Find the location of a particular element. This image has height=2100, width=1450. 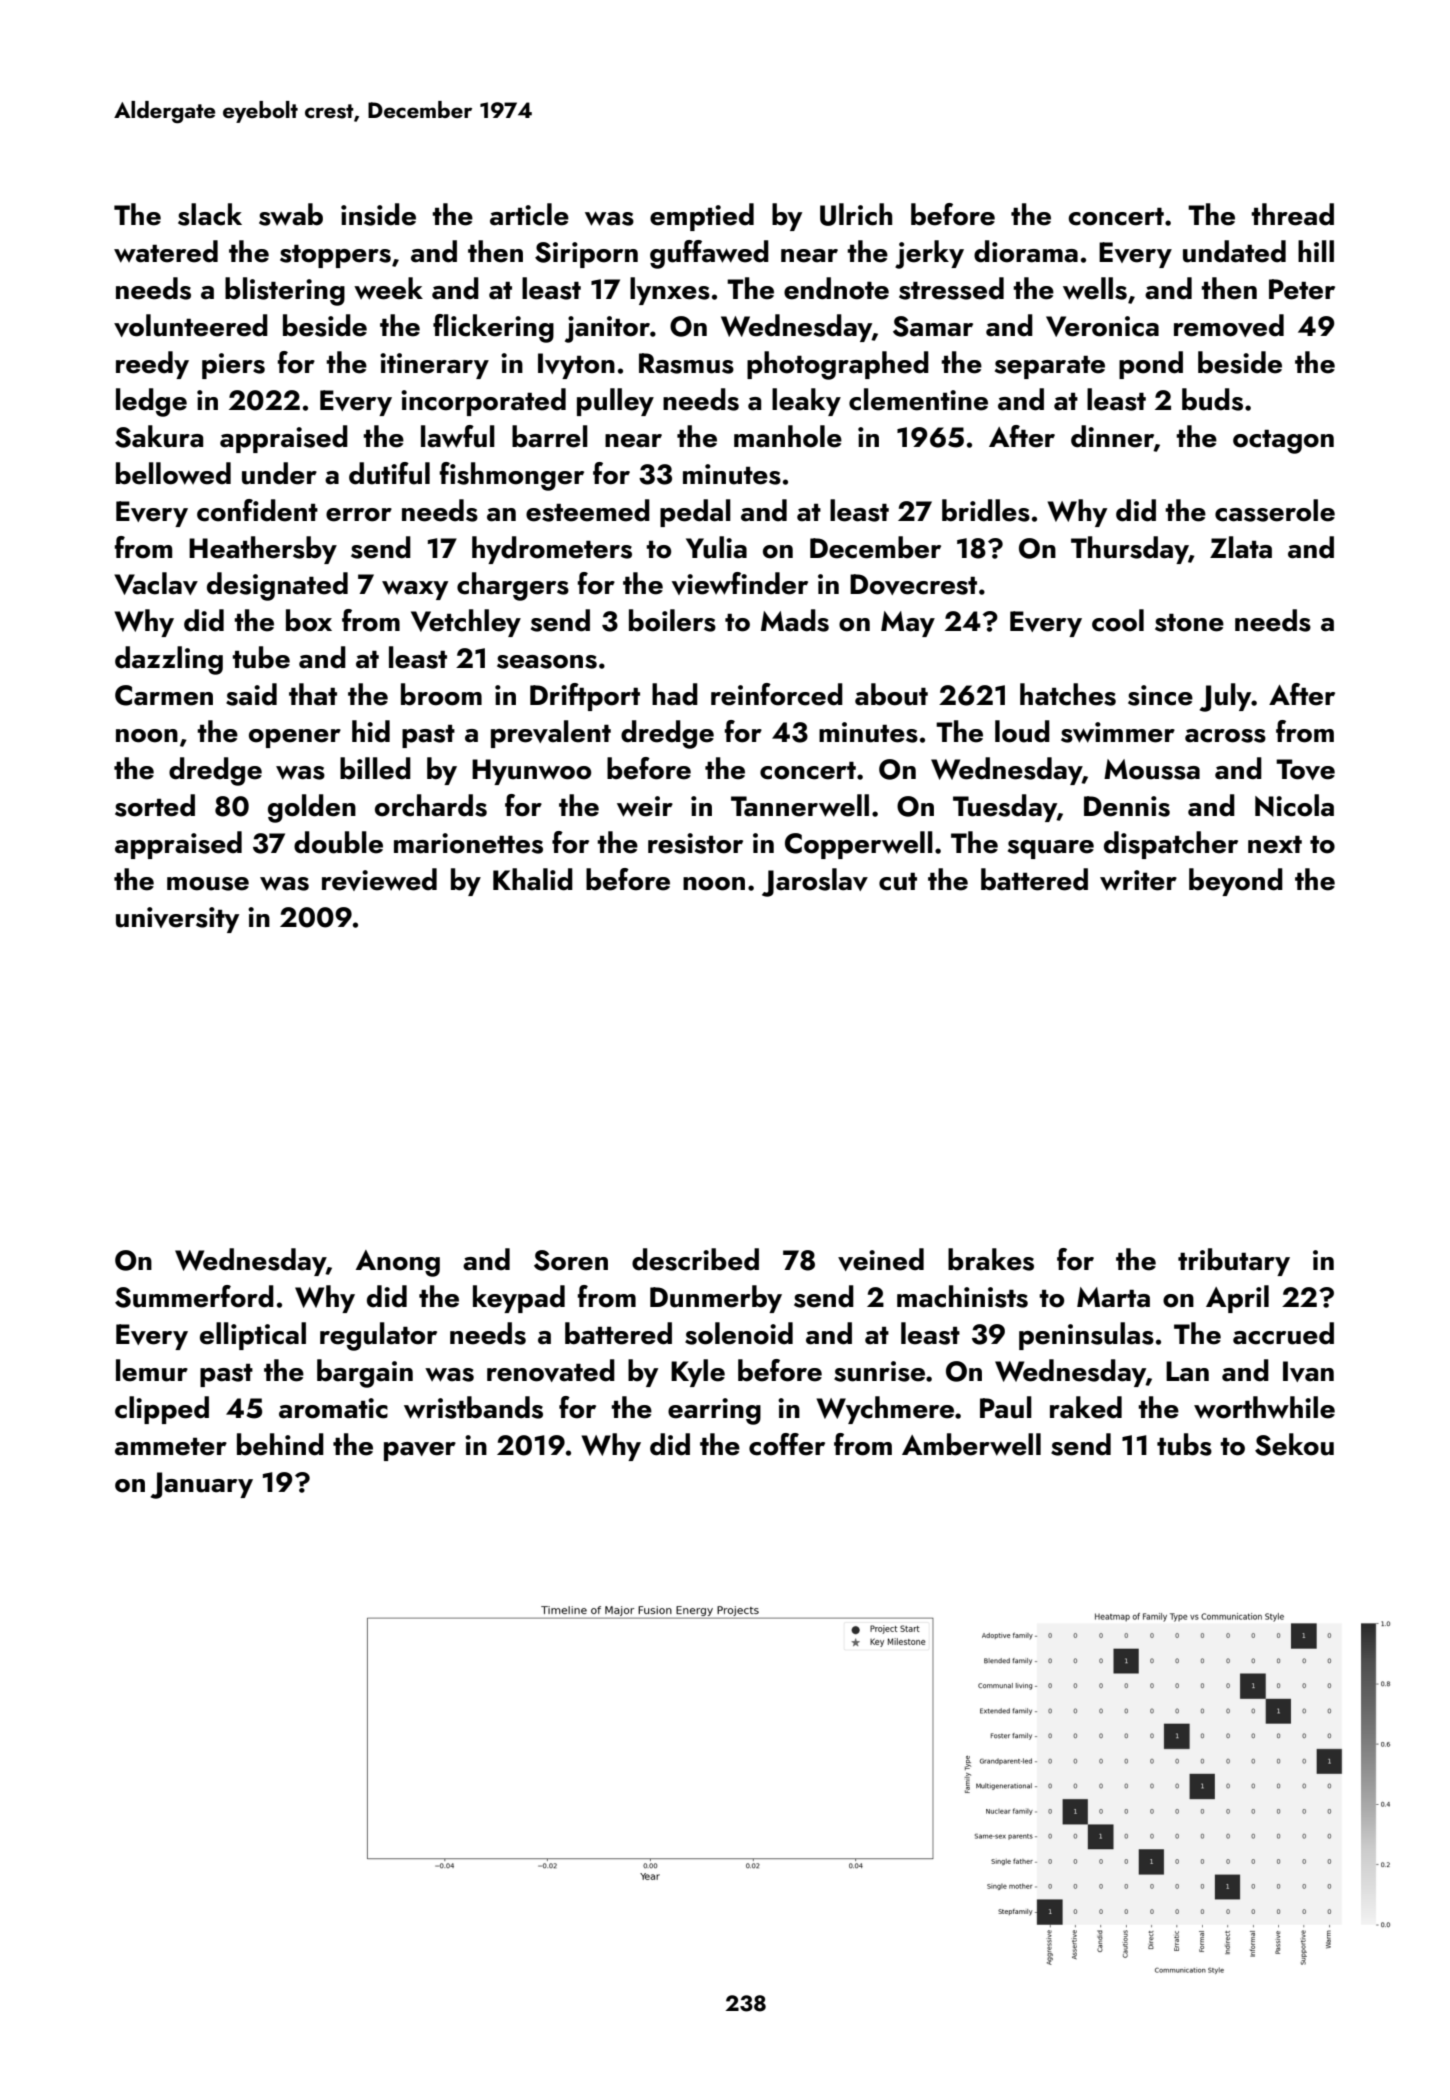

mouse is located at coordinates (208, 884).
